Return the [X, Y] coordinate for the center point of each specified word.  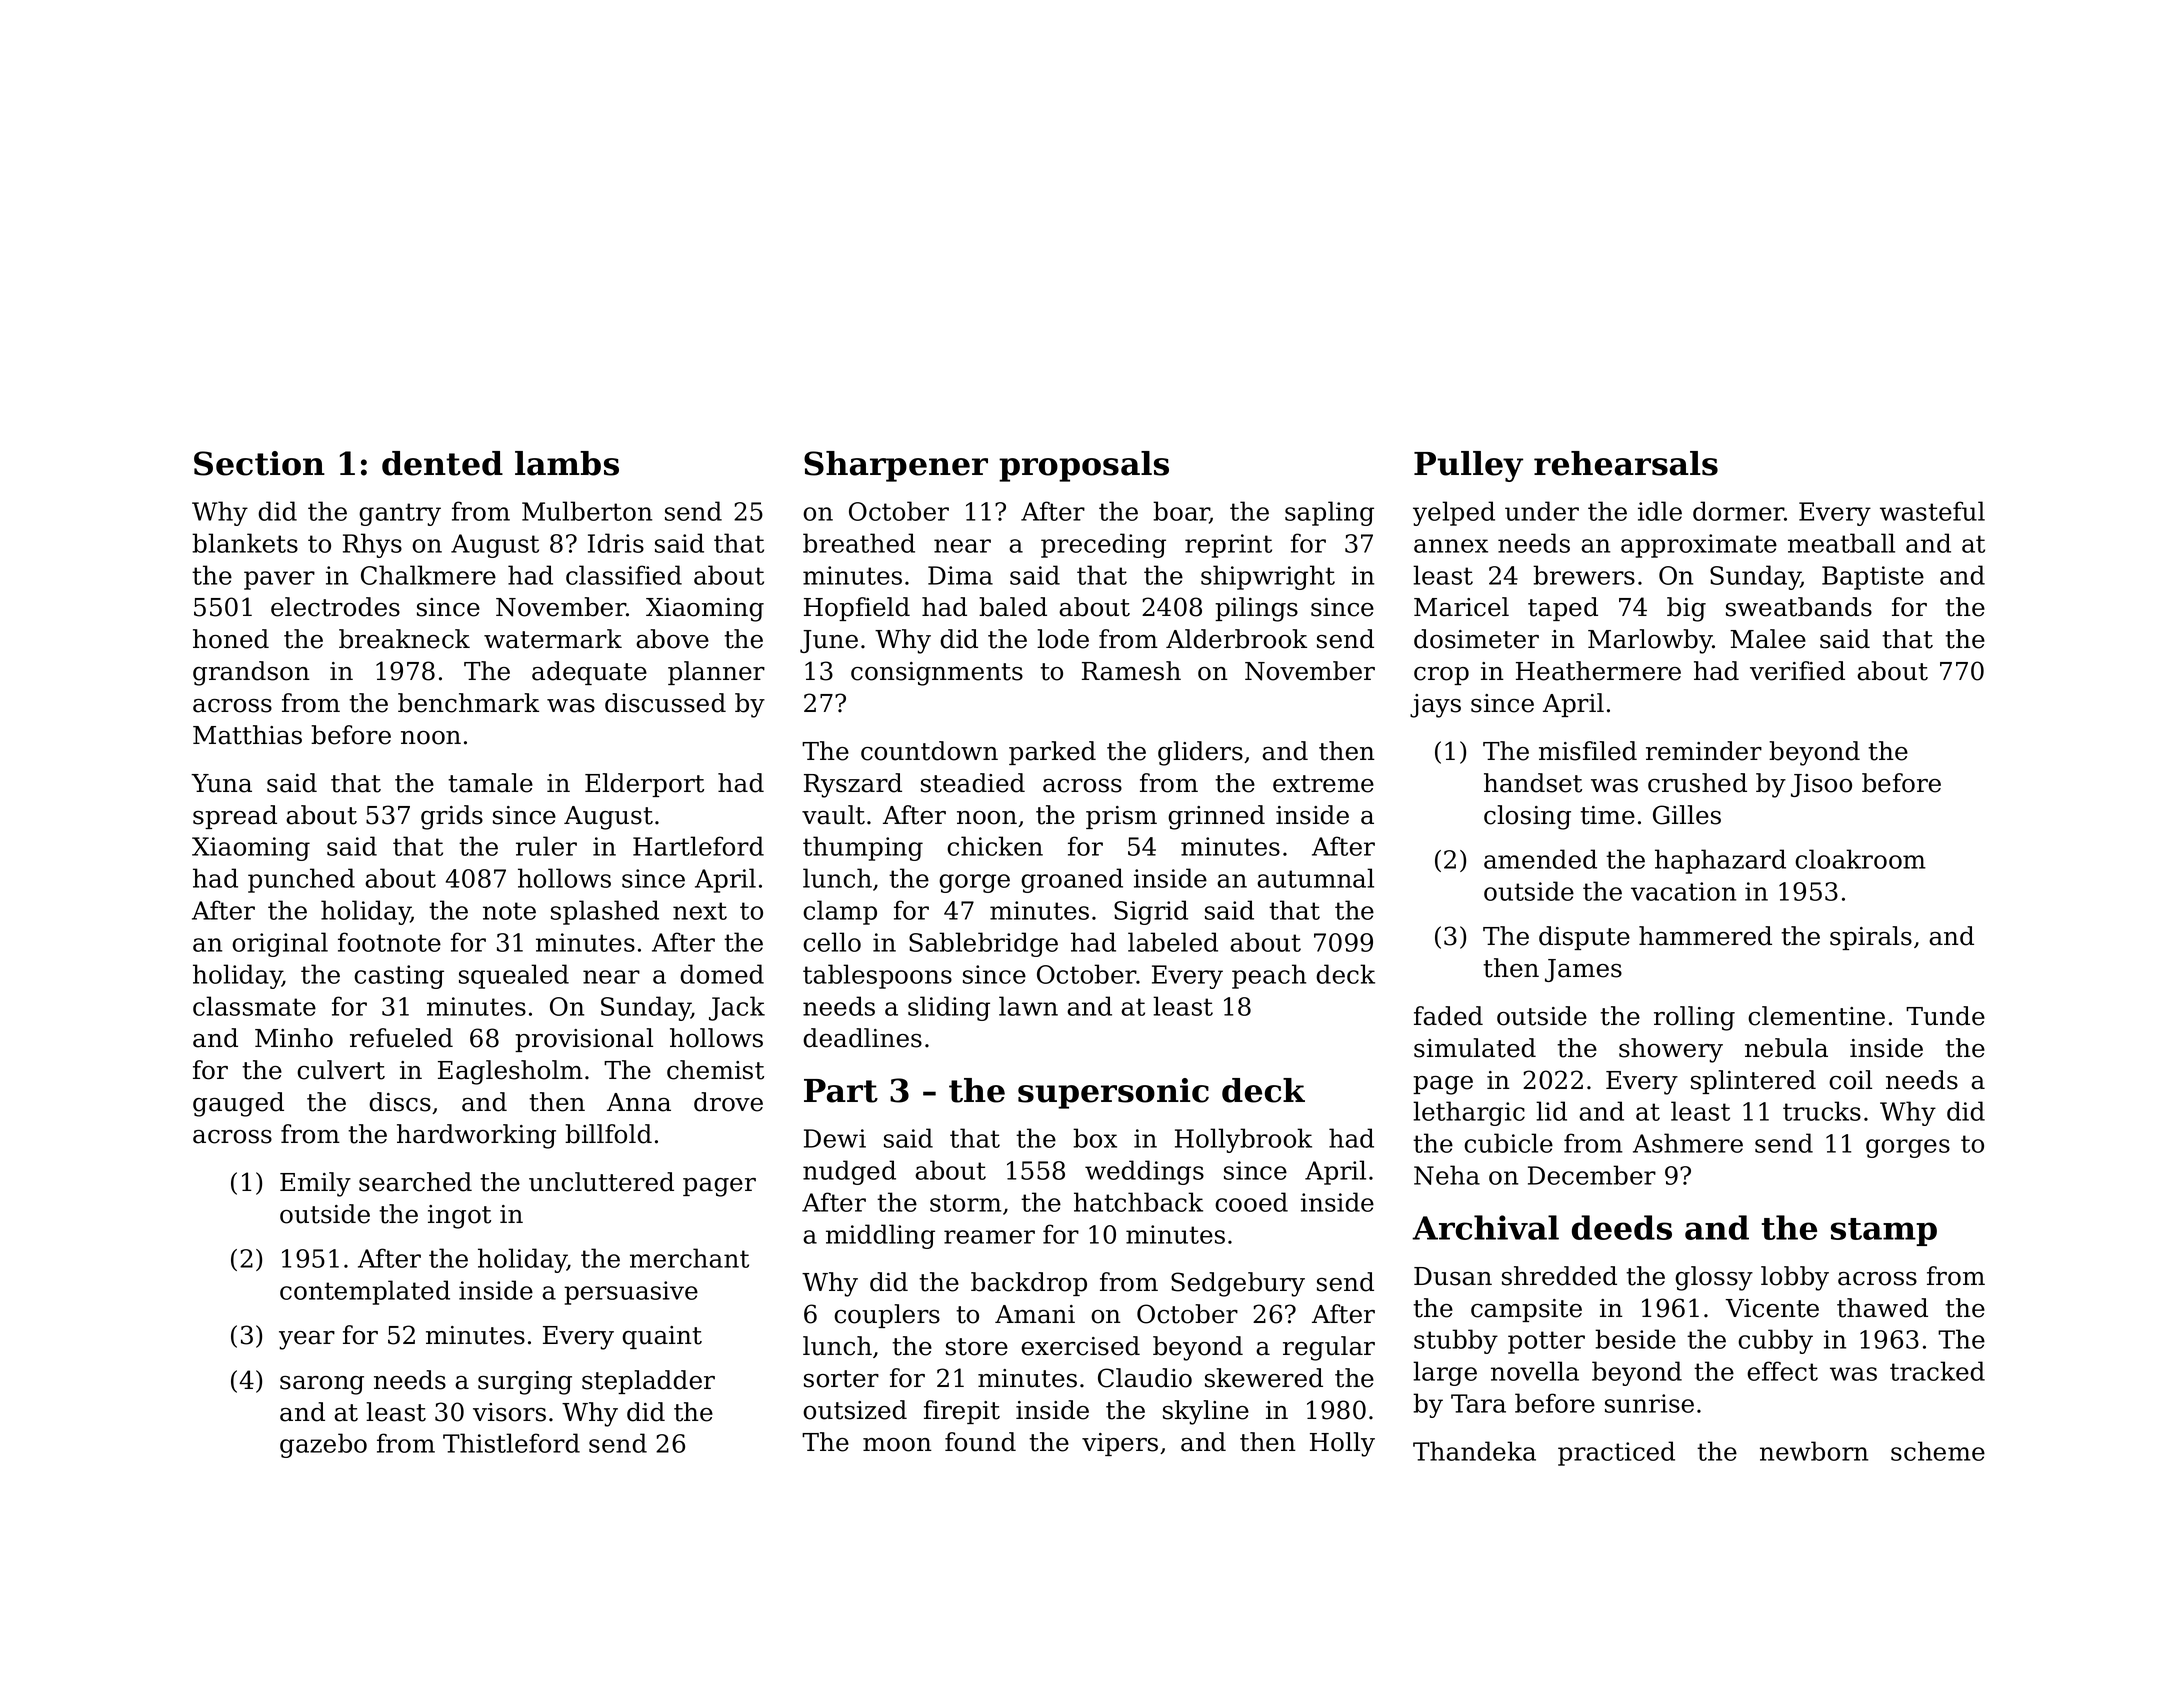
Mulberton [587, 511]
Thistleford [511, 1443]
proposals [1084, 466]
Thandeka [1474, 1451]
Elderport [644, 785]
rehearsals [1626, 463]
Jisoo [1821, 785]
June [829, 641]
